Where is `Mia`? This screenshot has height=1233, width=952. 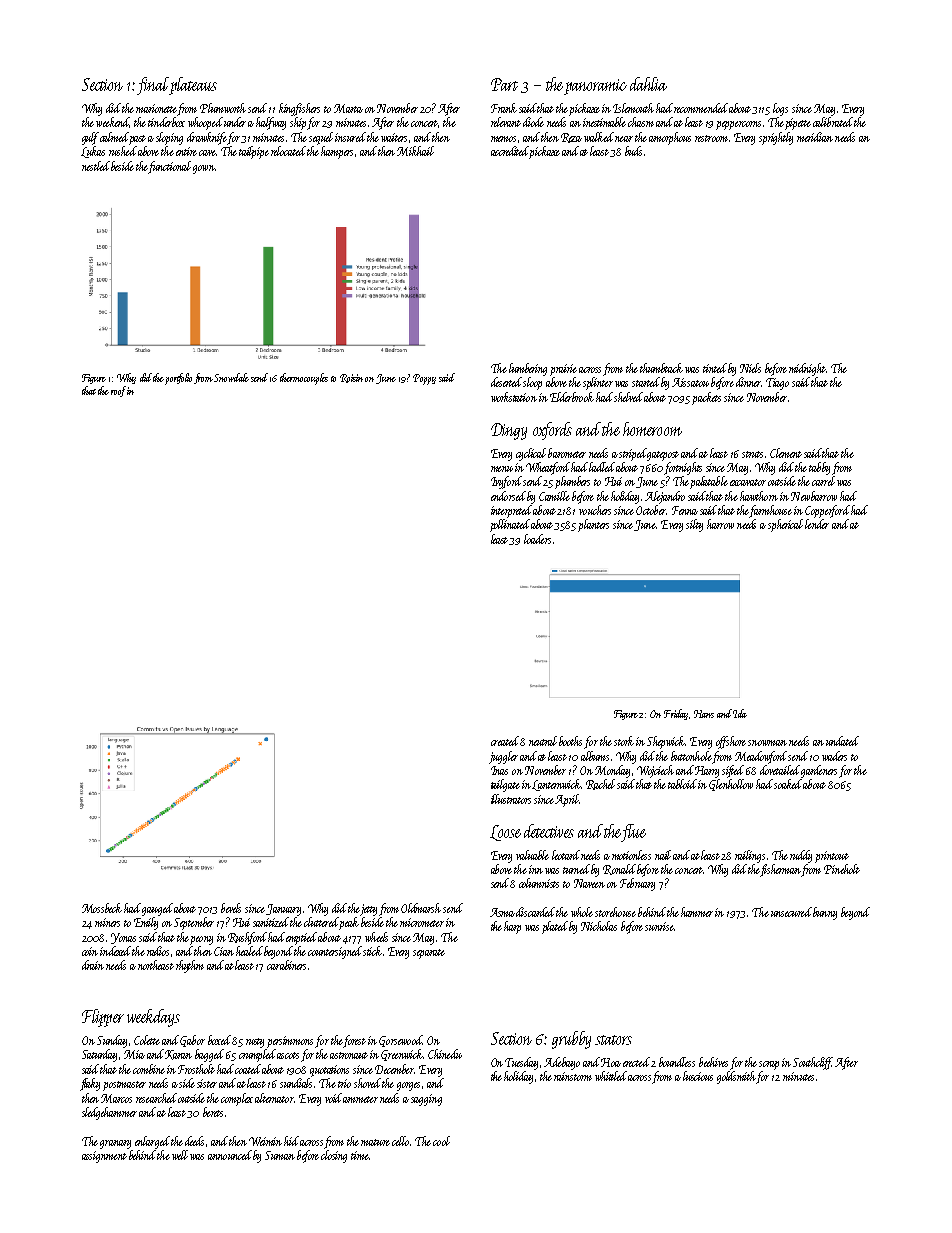 Mia is located at coordinates (134, 1054).
